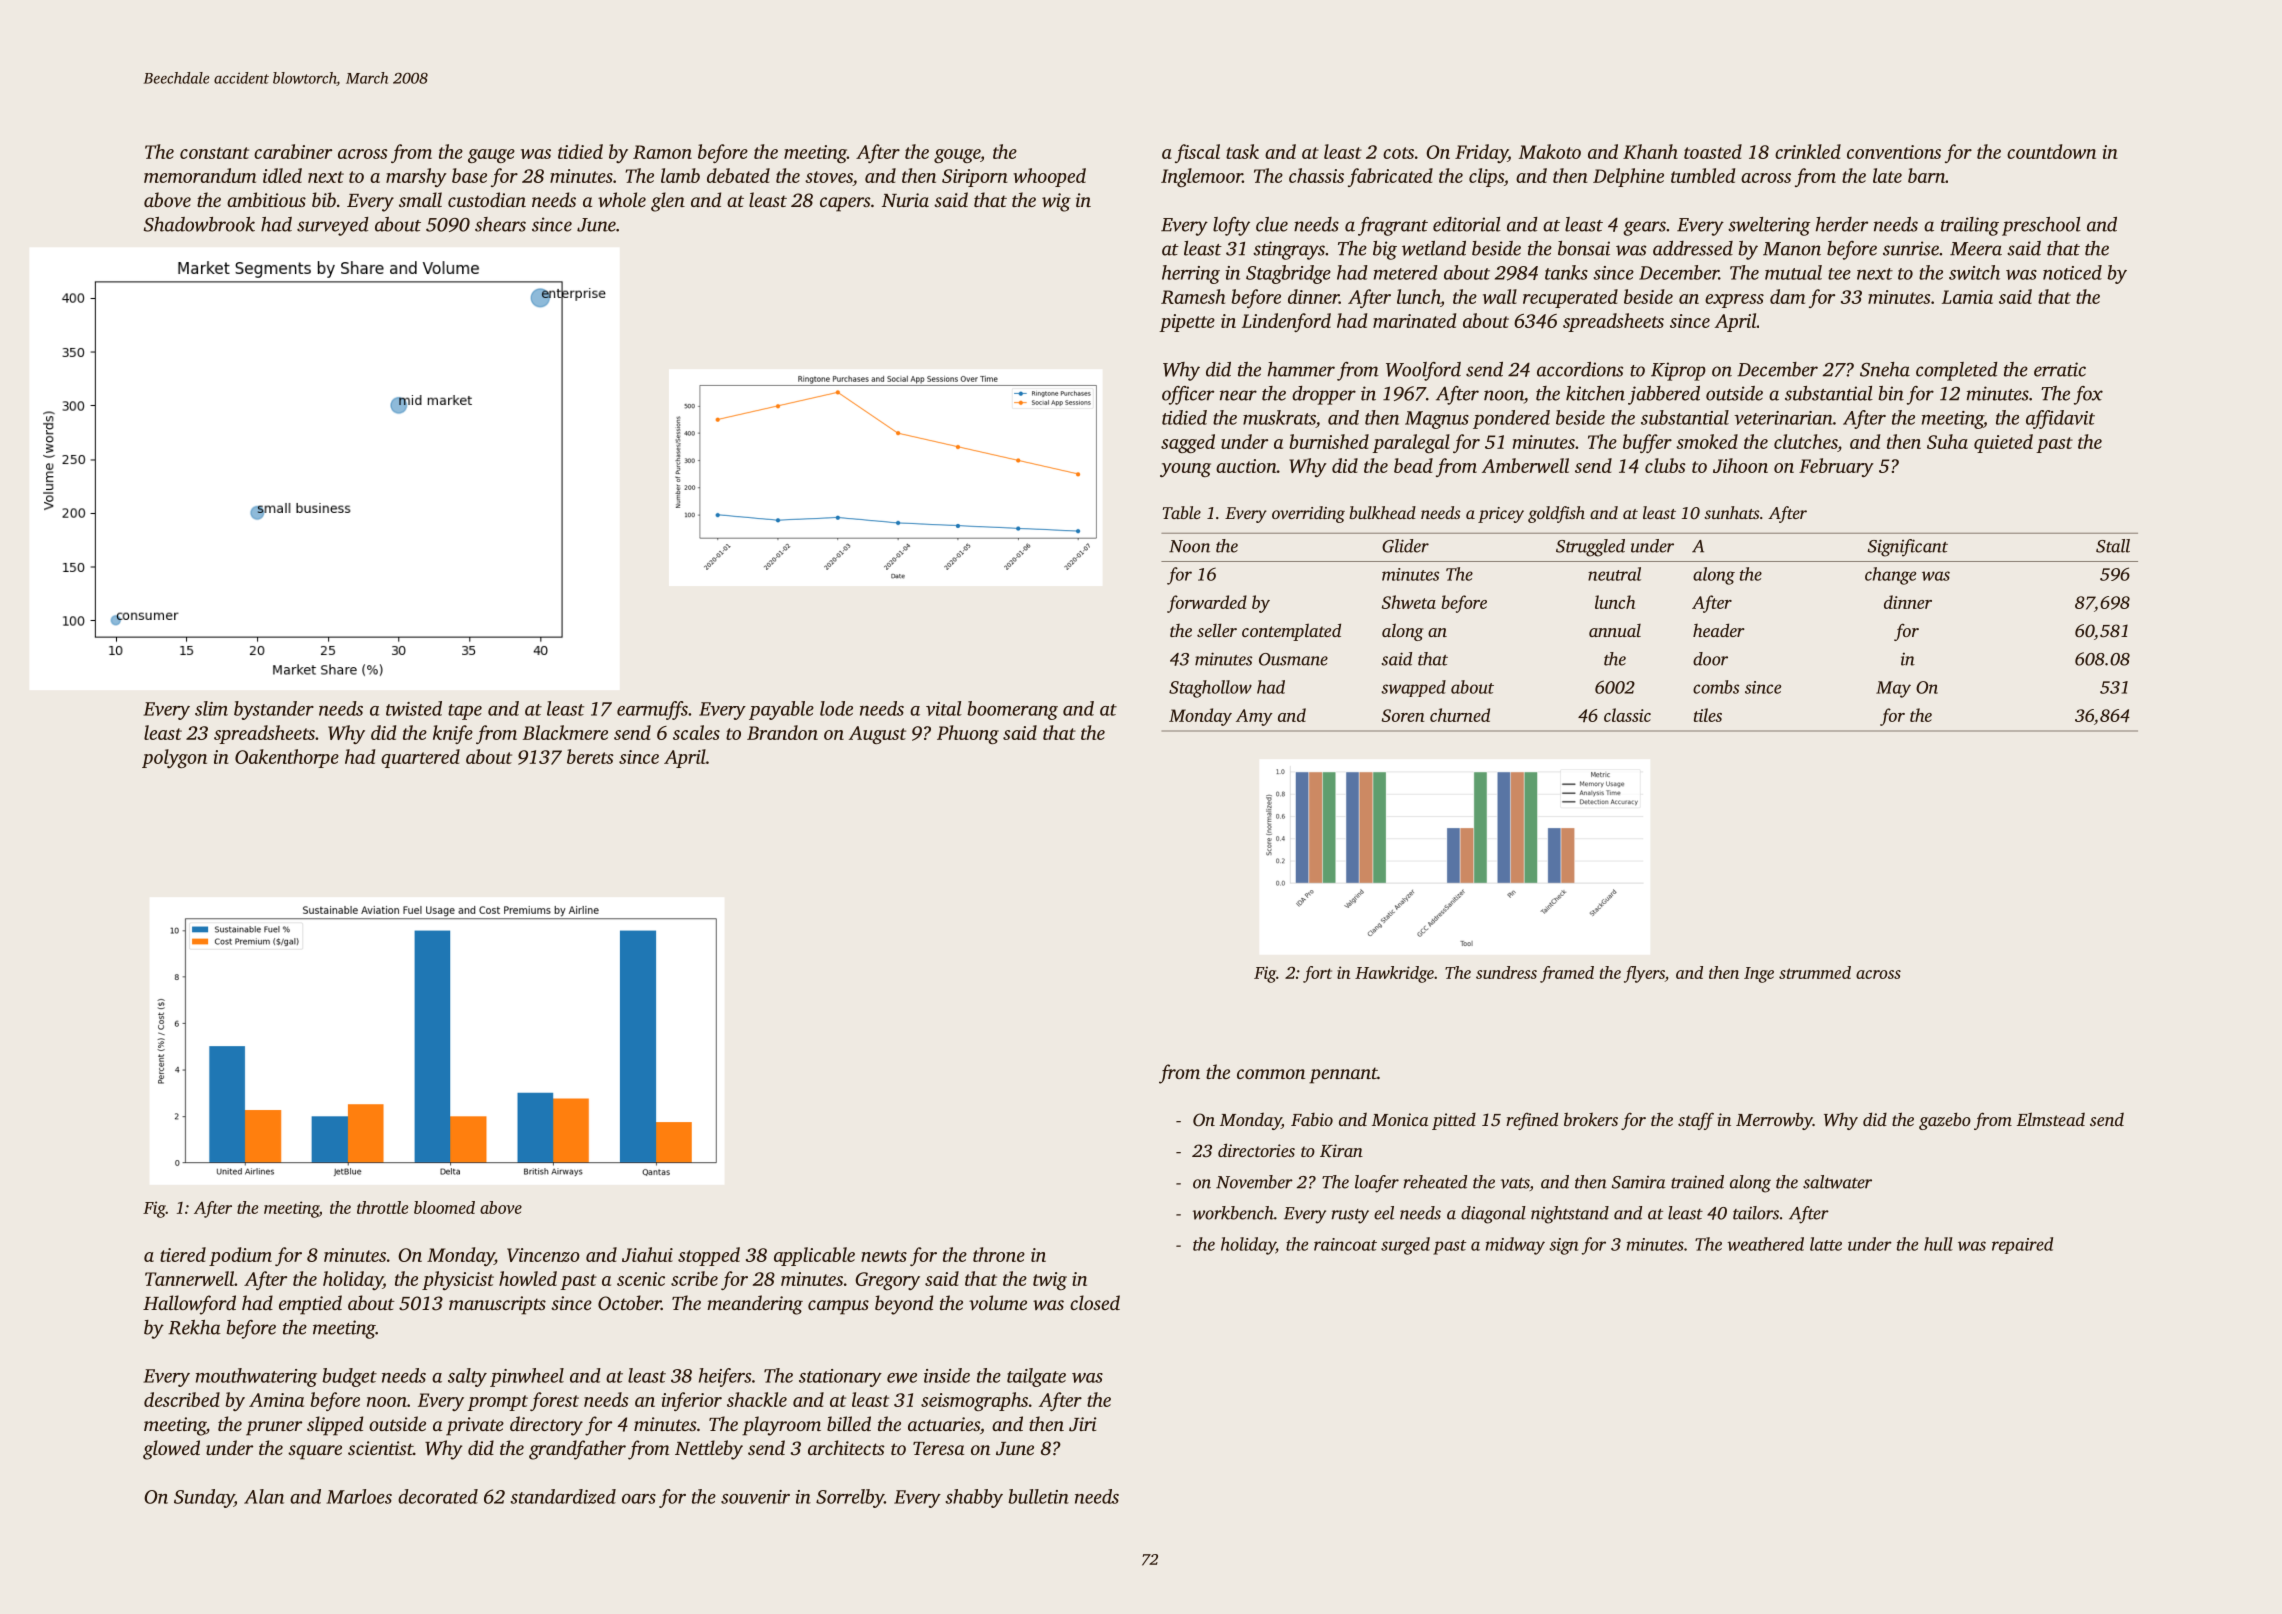  Describe the element at coordinates (420, 758) in the page. I see `quartered` at that location.
